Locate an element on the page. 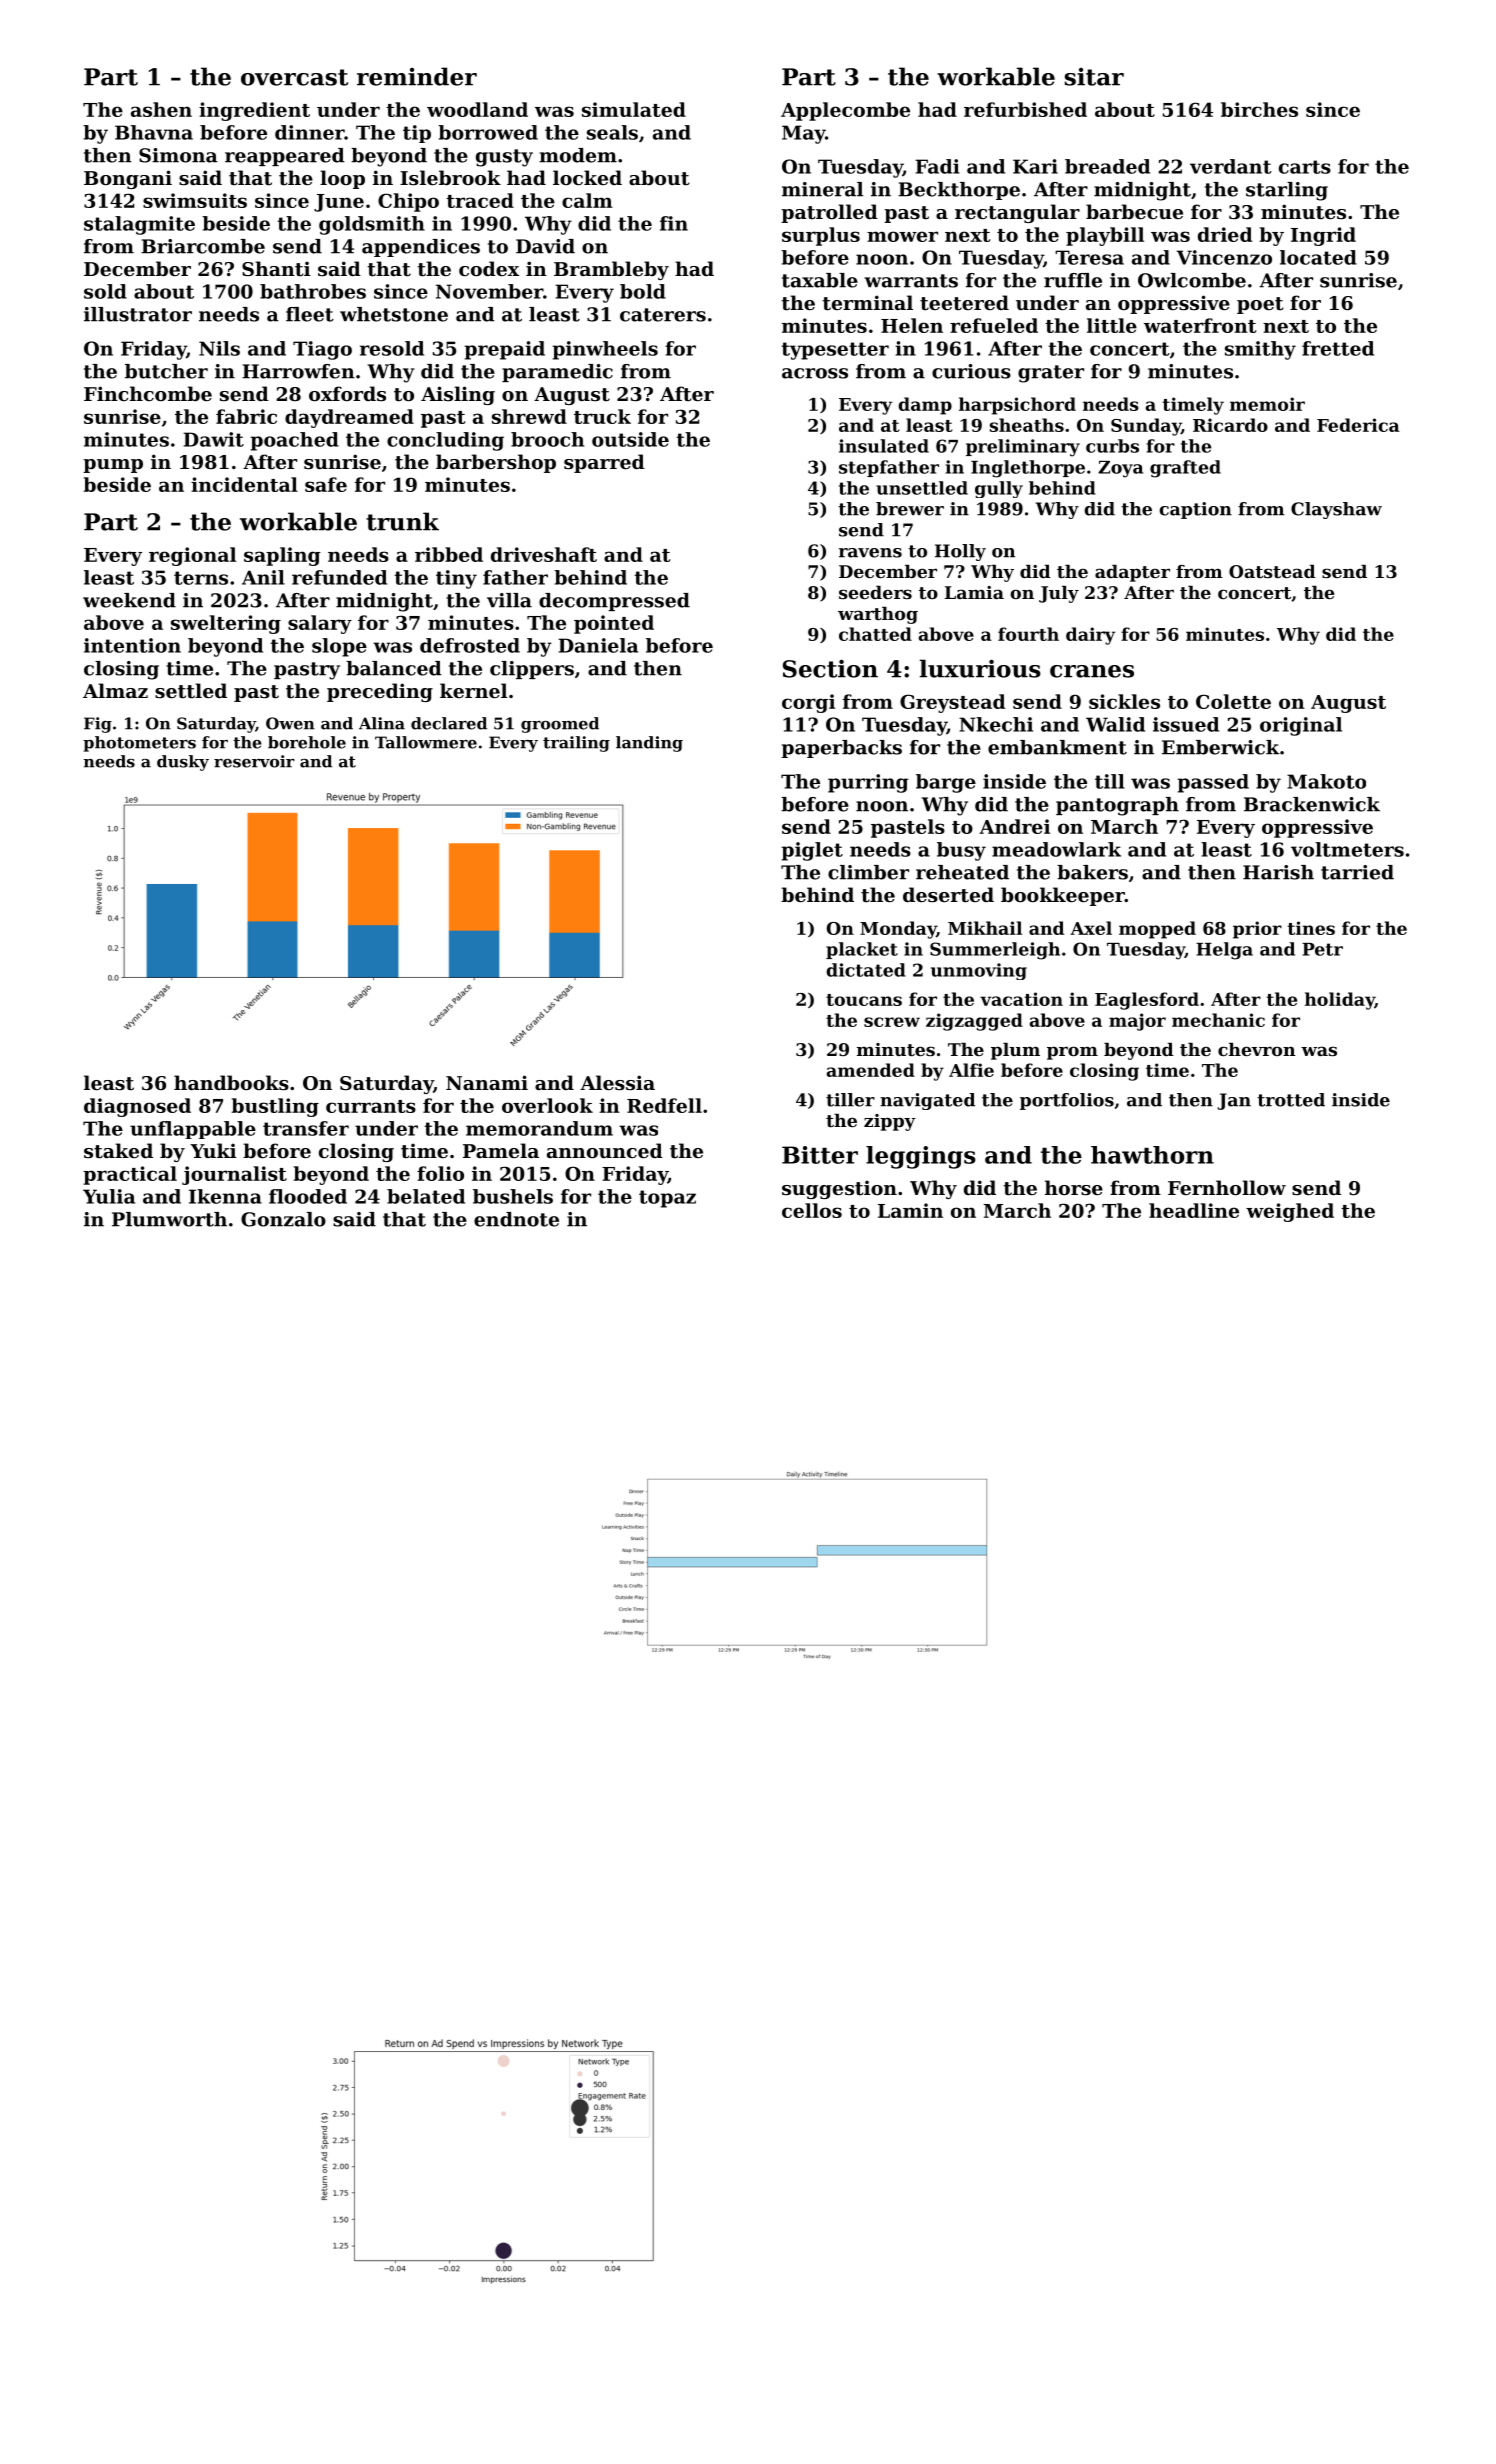 The image size is (1496, 2464). truck is located at coordinates (602, 416).
